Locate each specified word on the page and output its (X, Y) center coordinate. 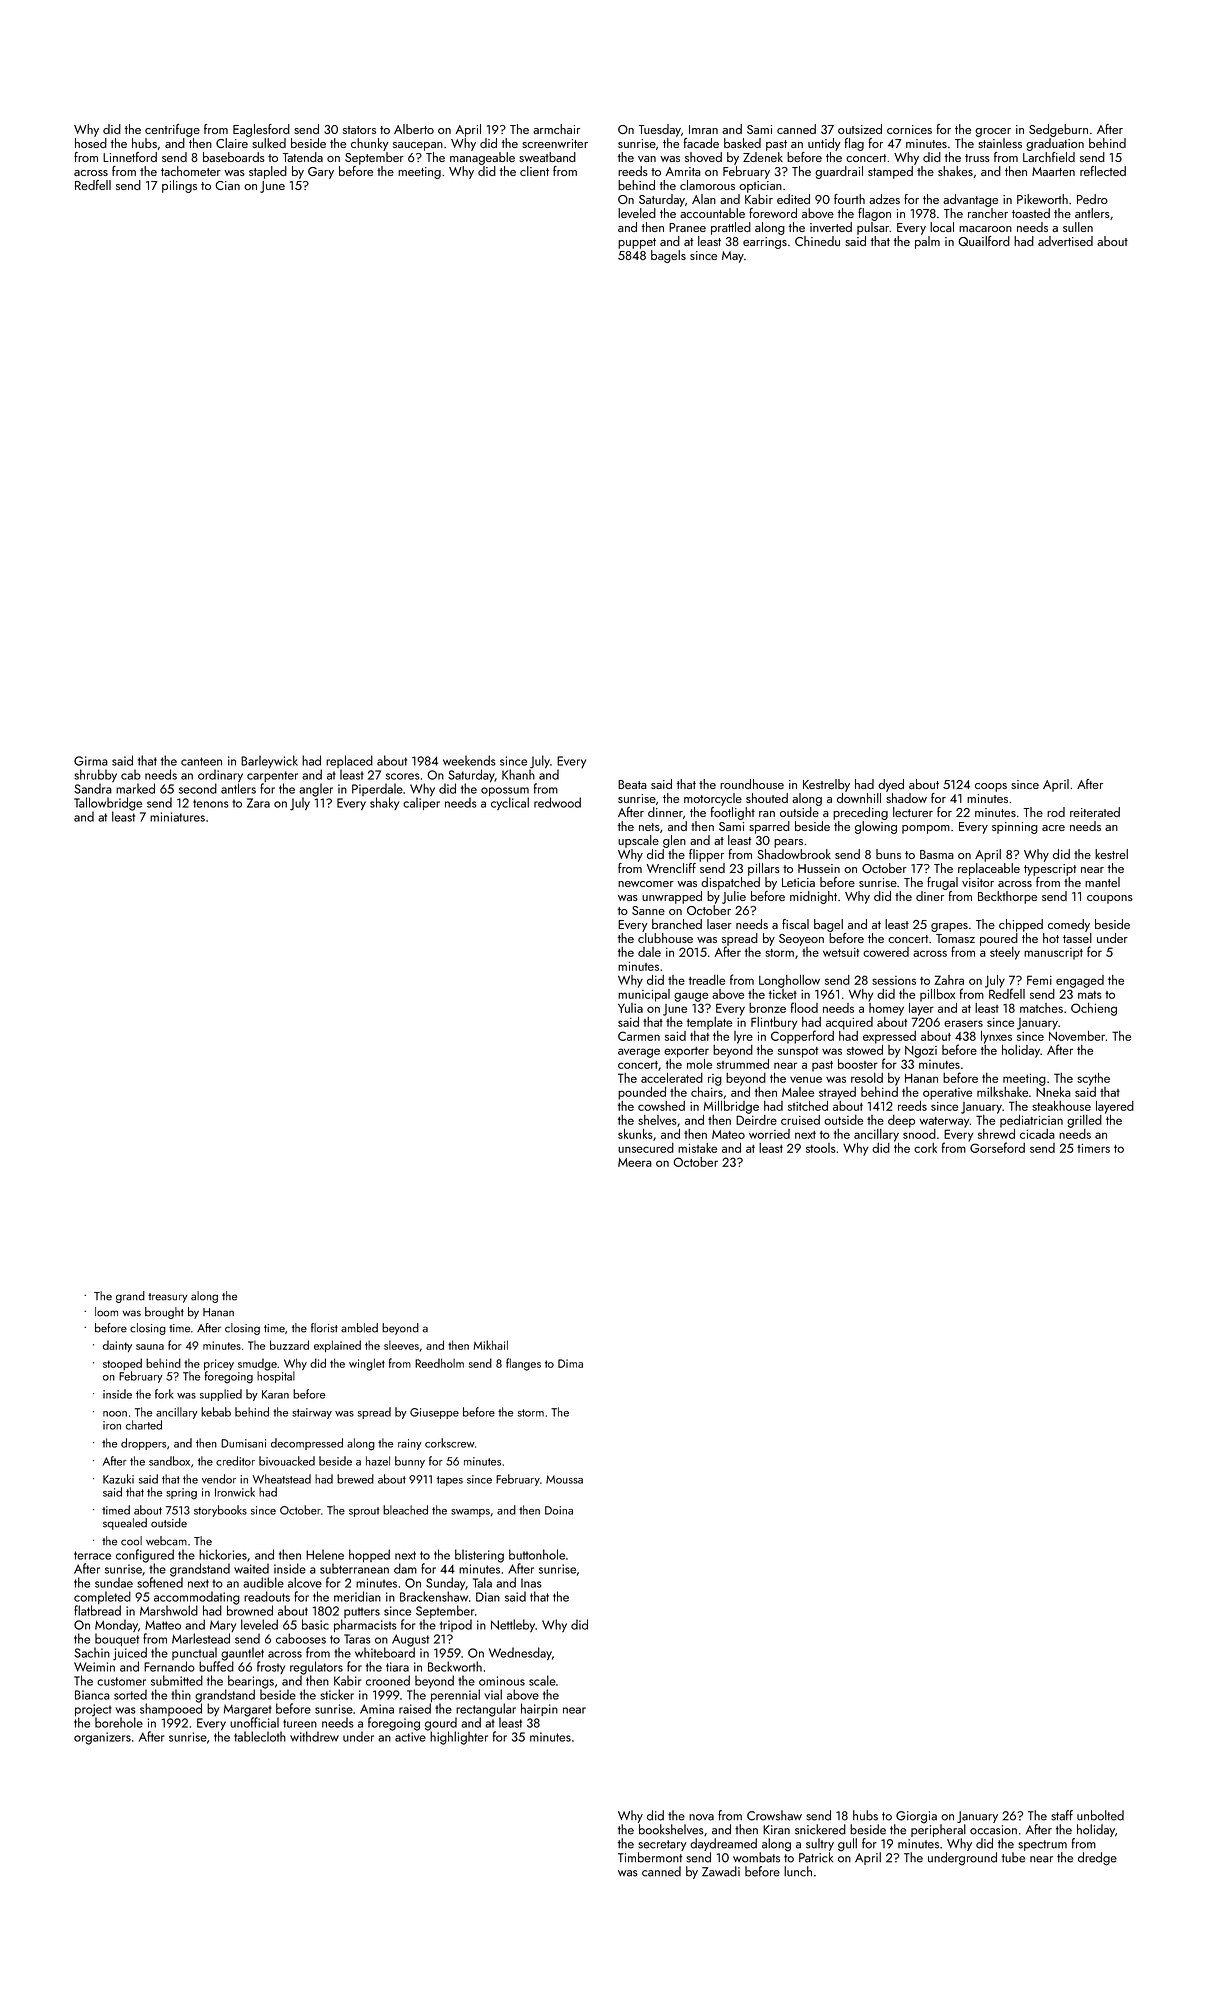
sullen (1078, 227)
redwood (557, 802)
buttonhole (537, 1554)
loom (106, 1312)
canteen (201, 761)
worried (769, 1134)
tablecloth (260, 1736)
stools (820, 1148)
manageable (482, 158)
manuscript (1053, 954)
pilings (179, 186)
